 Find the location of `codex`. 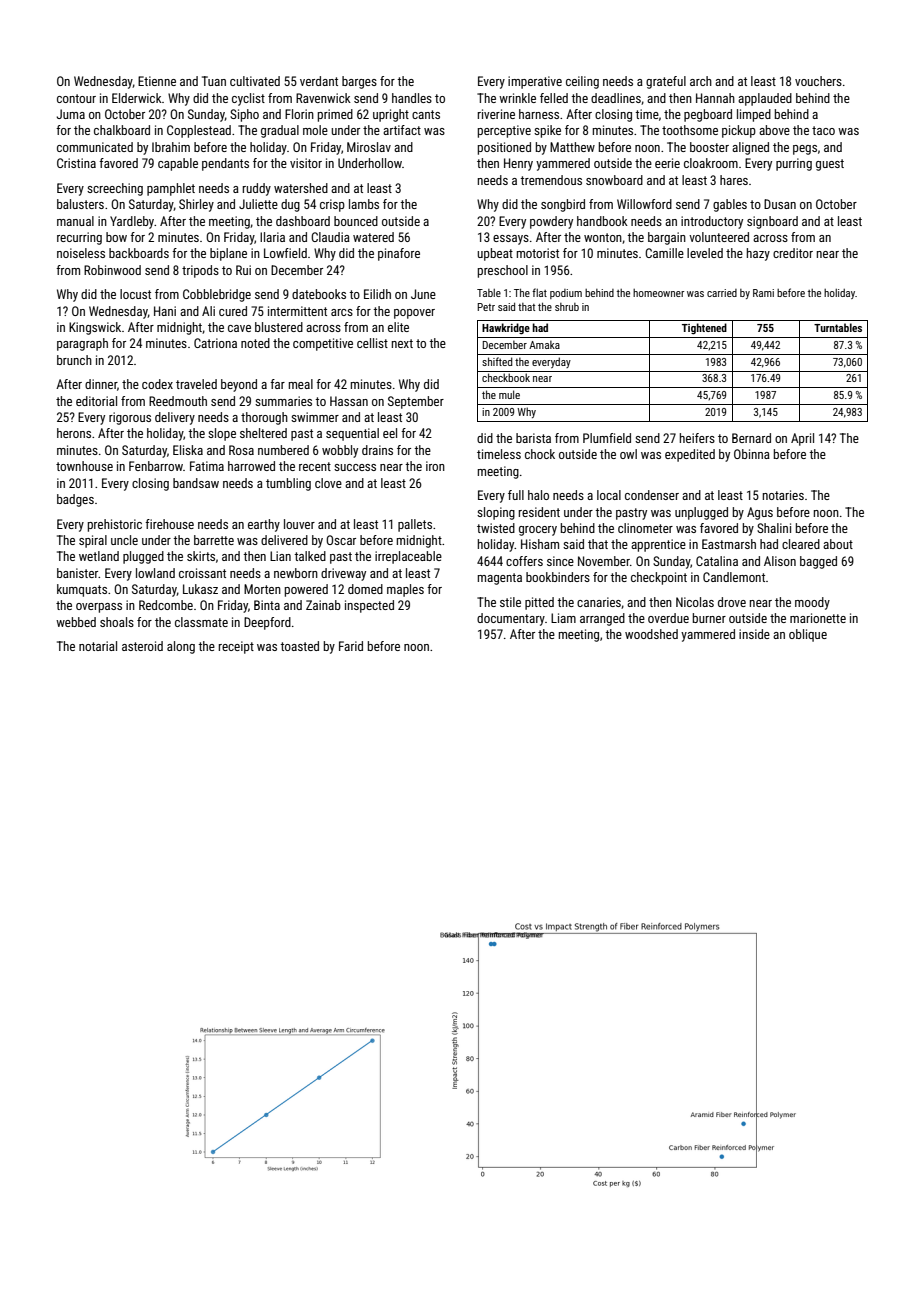

codex is located at coordinates (157, 384).
